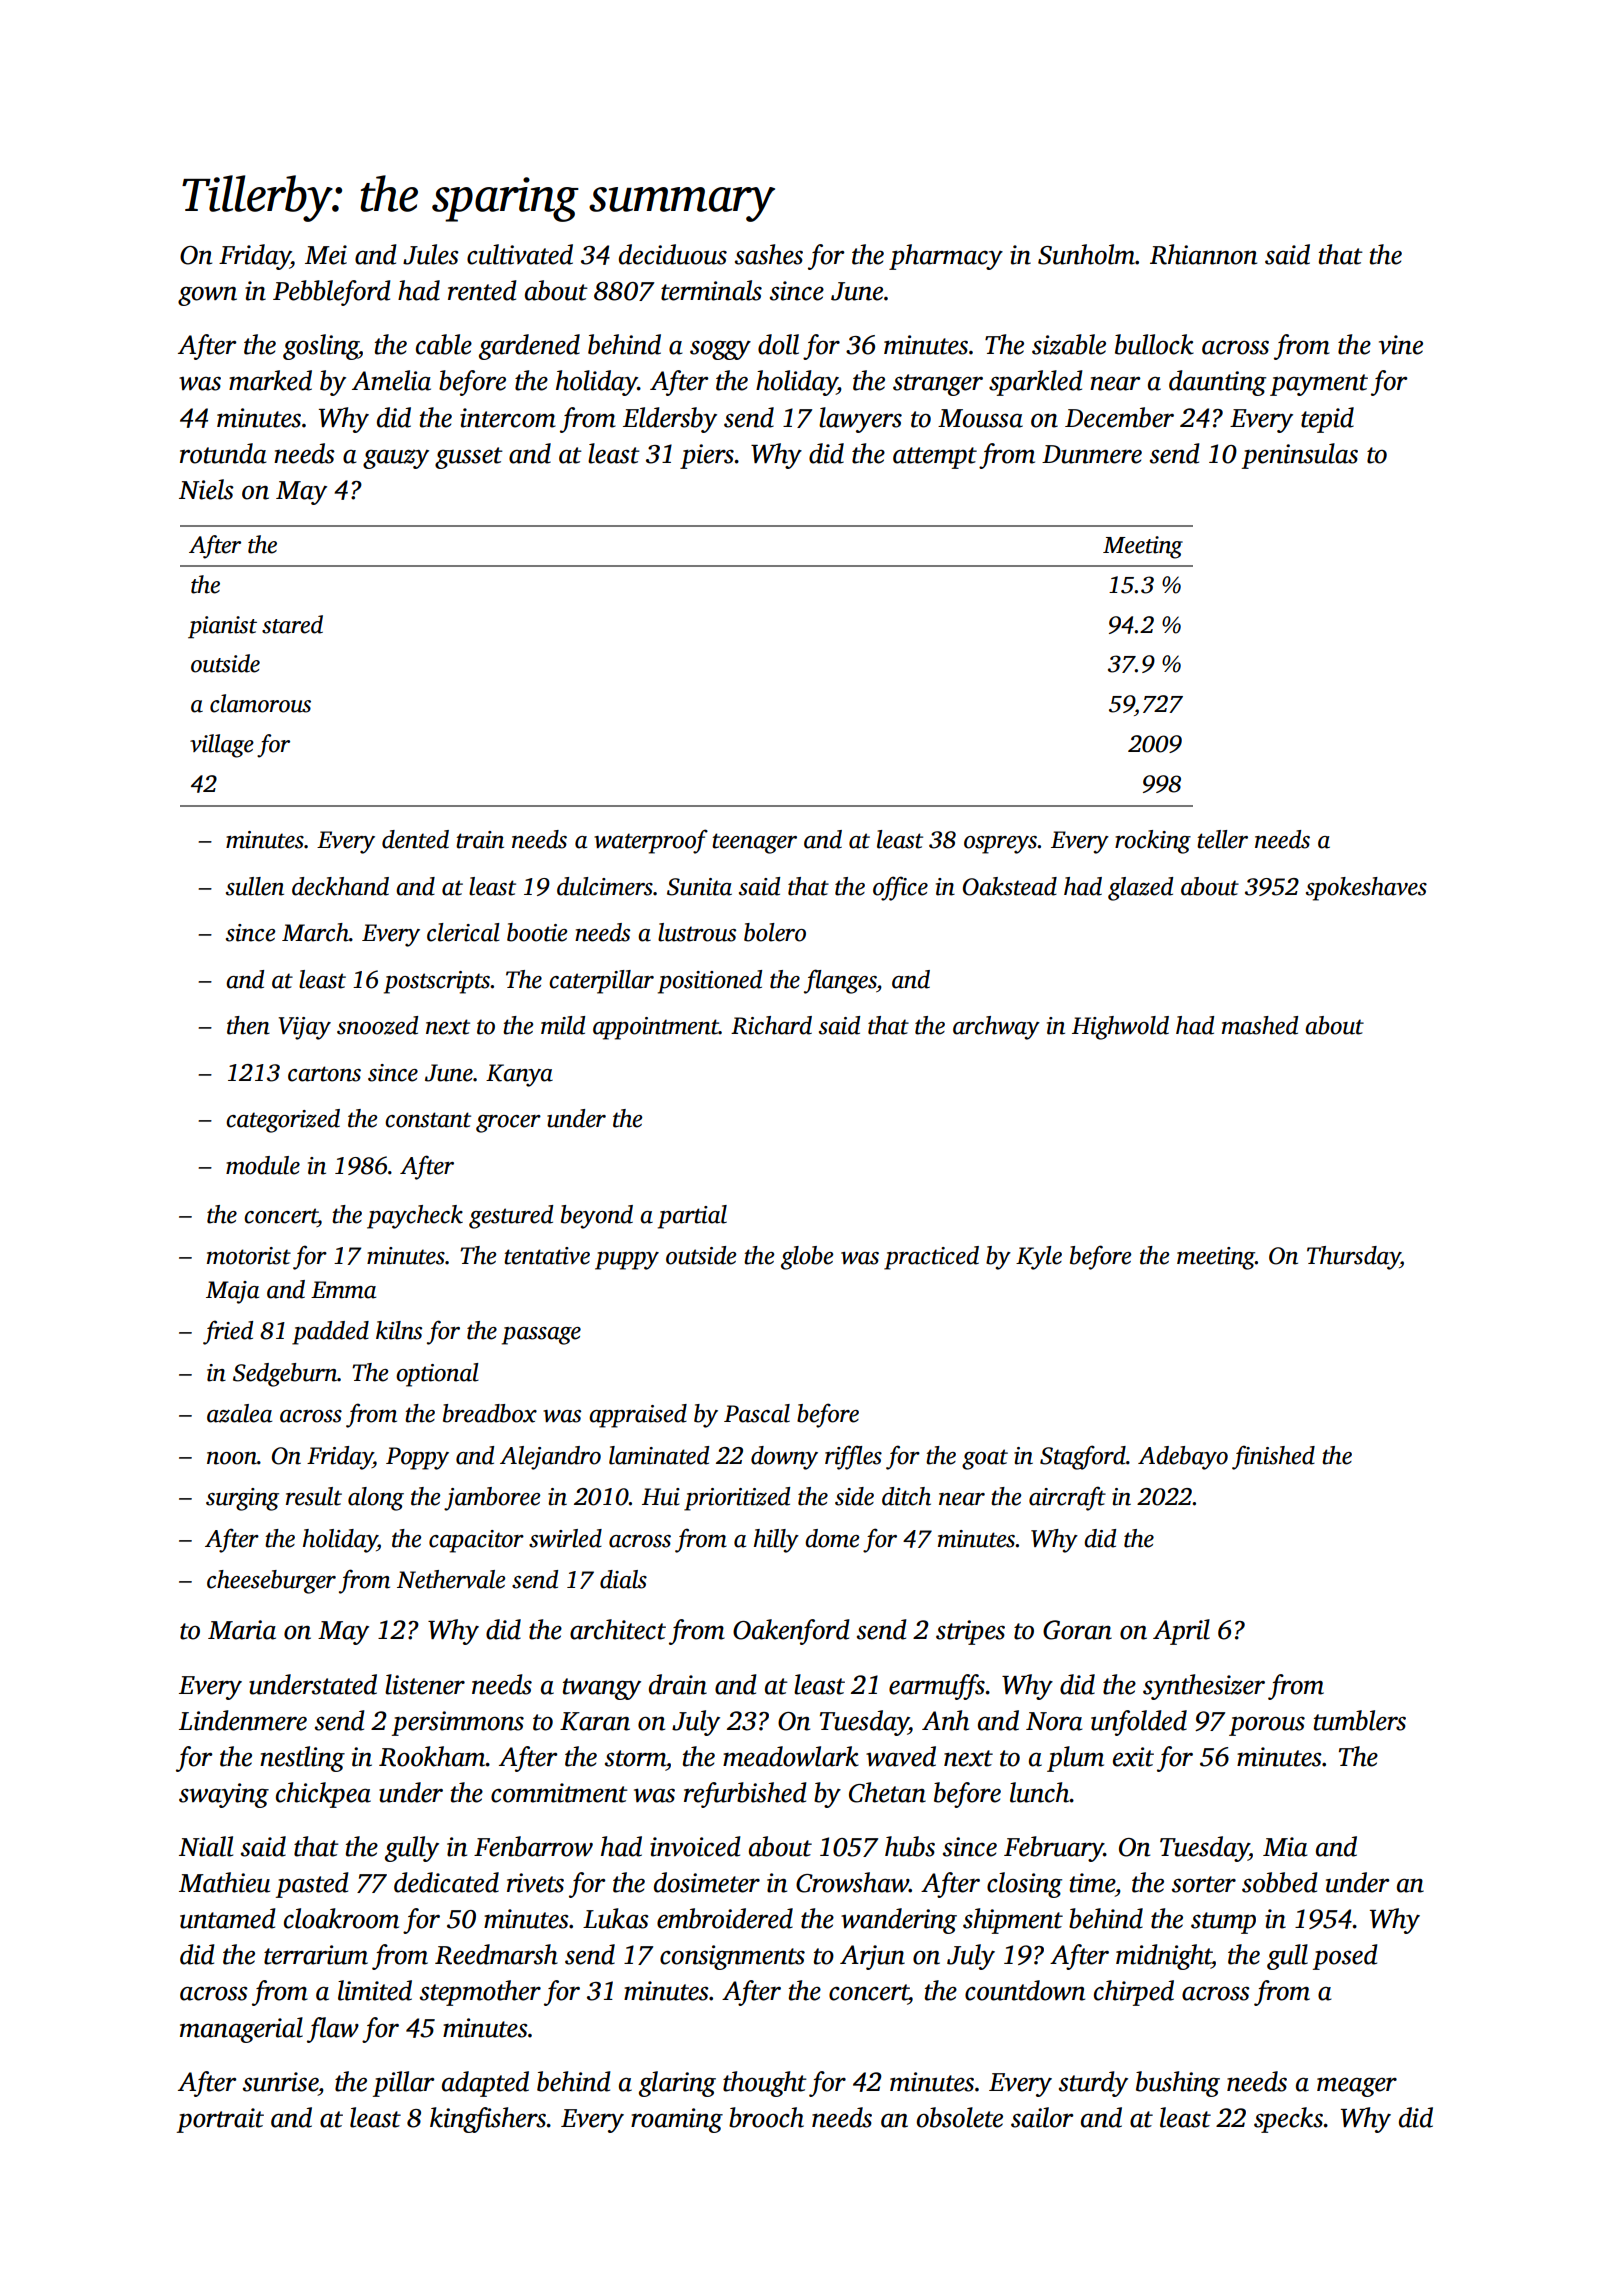 This document has width=1620, height=2292. I want to click on terrarium, so click(316, 1955).
